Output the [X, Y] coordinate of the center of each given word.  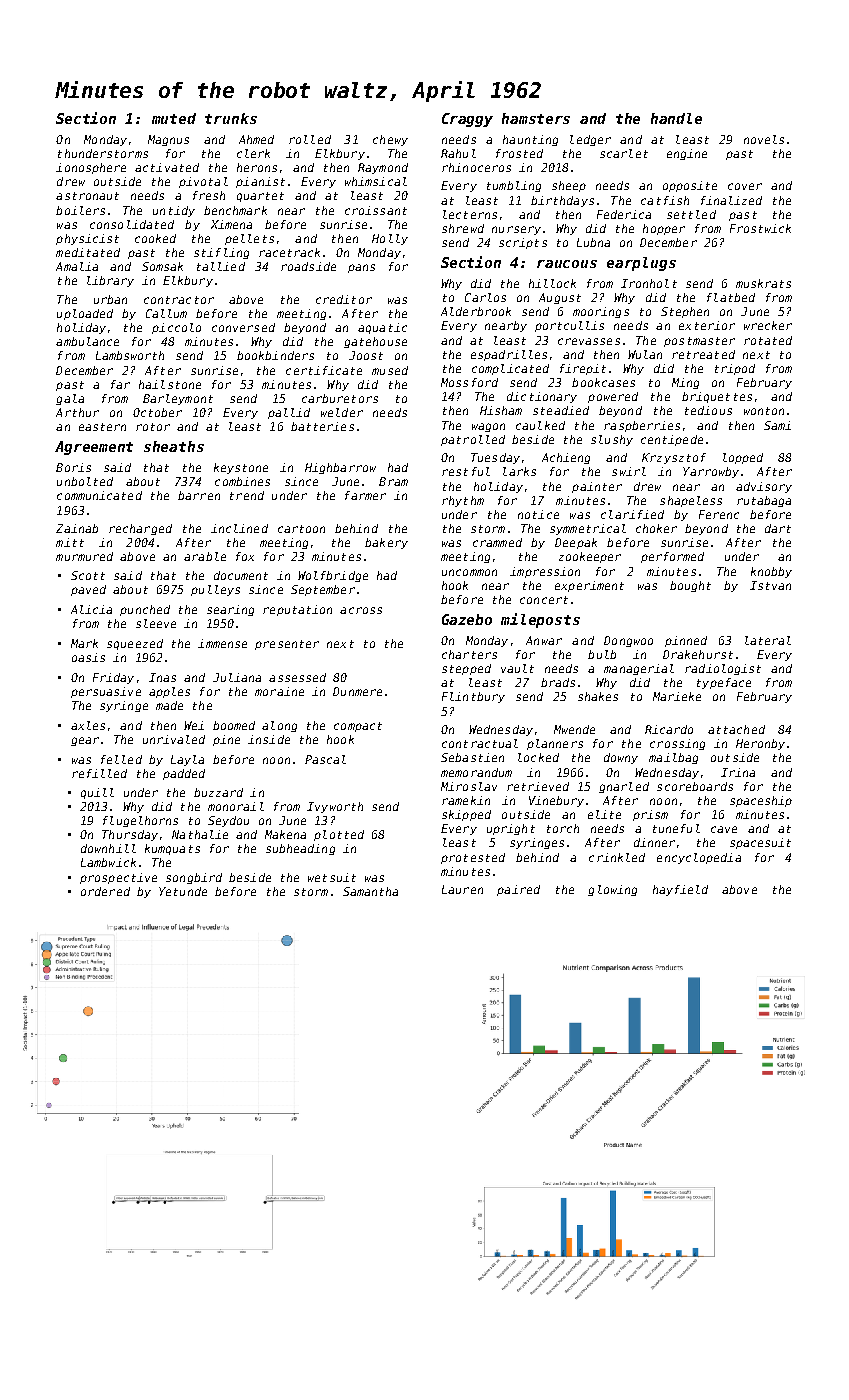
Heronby [760, 744]
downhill [108, 848]
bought [690, 586]
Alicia [91, 609]
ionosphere [91, 168]
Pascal [325, 759]
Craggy [467, 120]
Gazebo [467, 619]
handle [676, 118]
